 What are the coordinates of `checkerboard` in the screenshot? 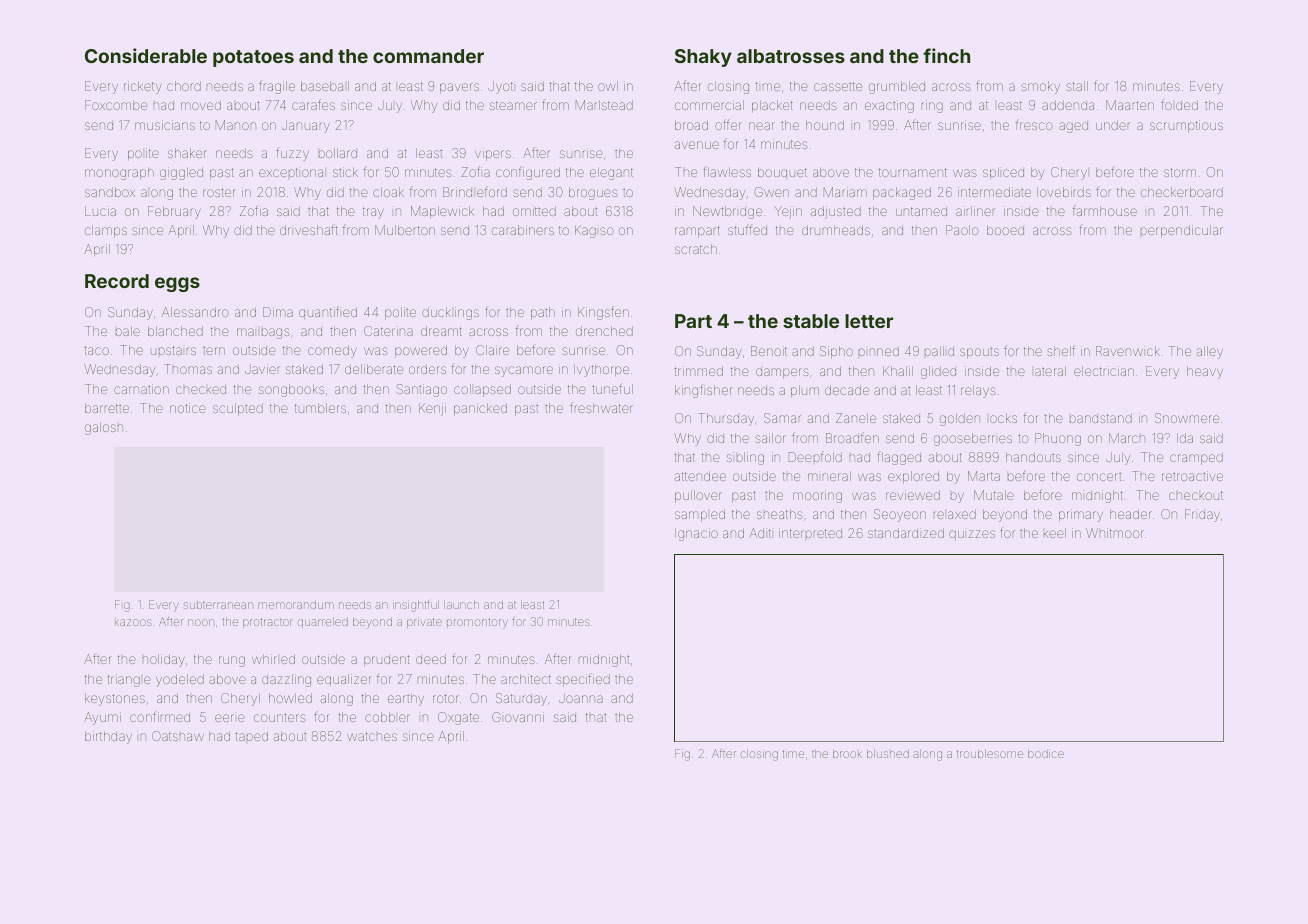 It's located at (1182, 192).
